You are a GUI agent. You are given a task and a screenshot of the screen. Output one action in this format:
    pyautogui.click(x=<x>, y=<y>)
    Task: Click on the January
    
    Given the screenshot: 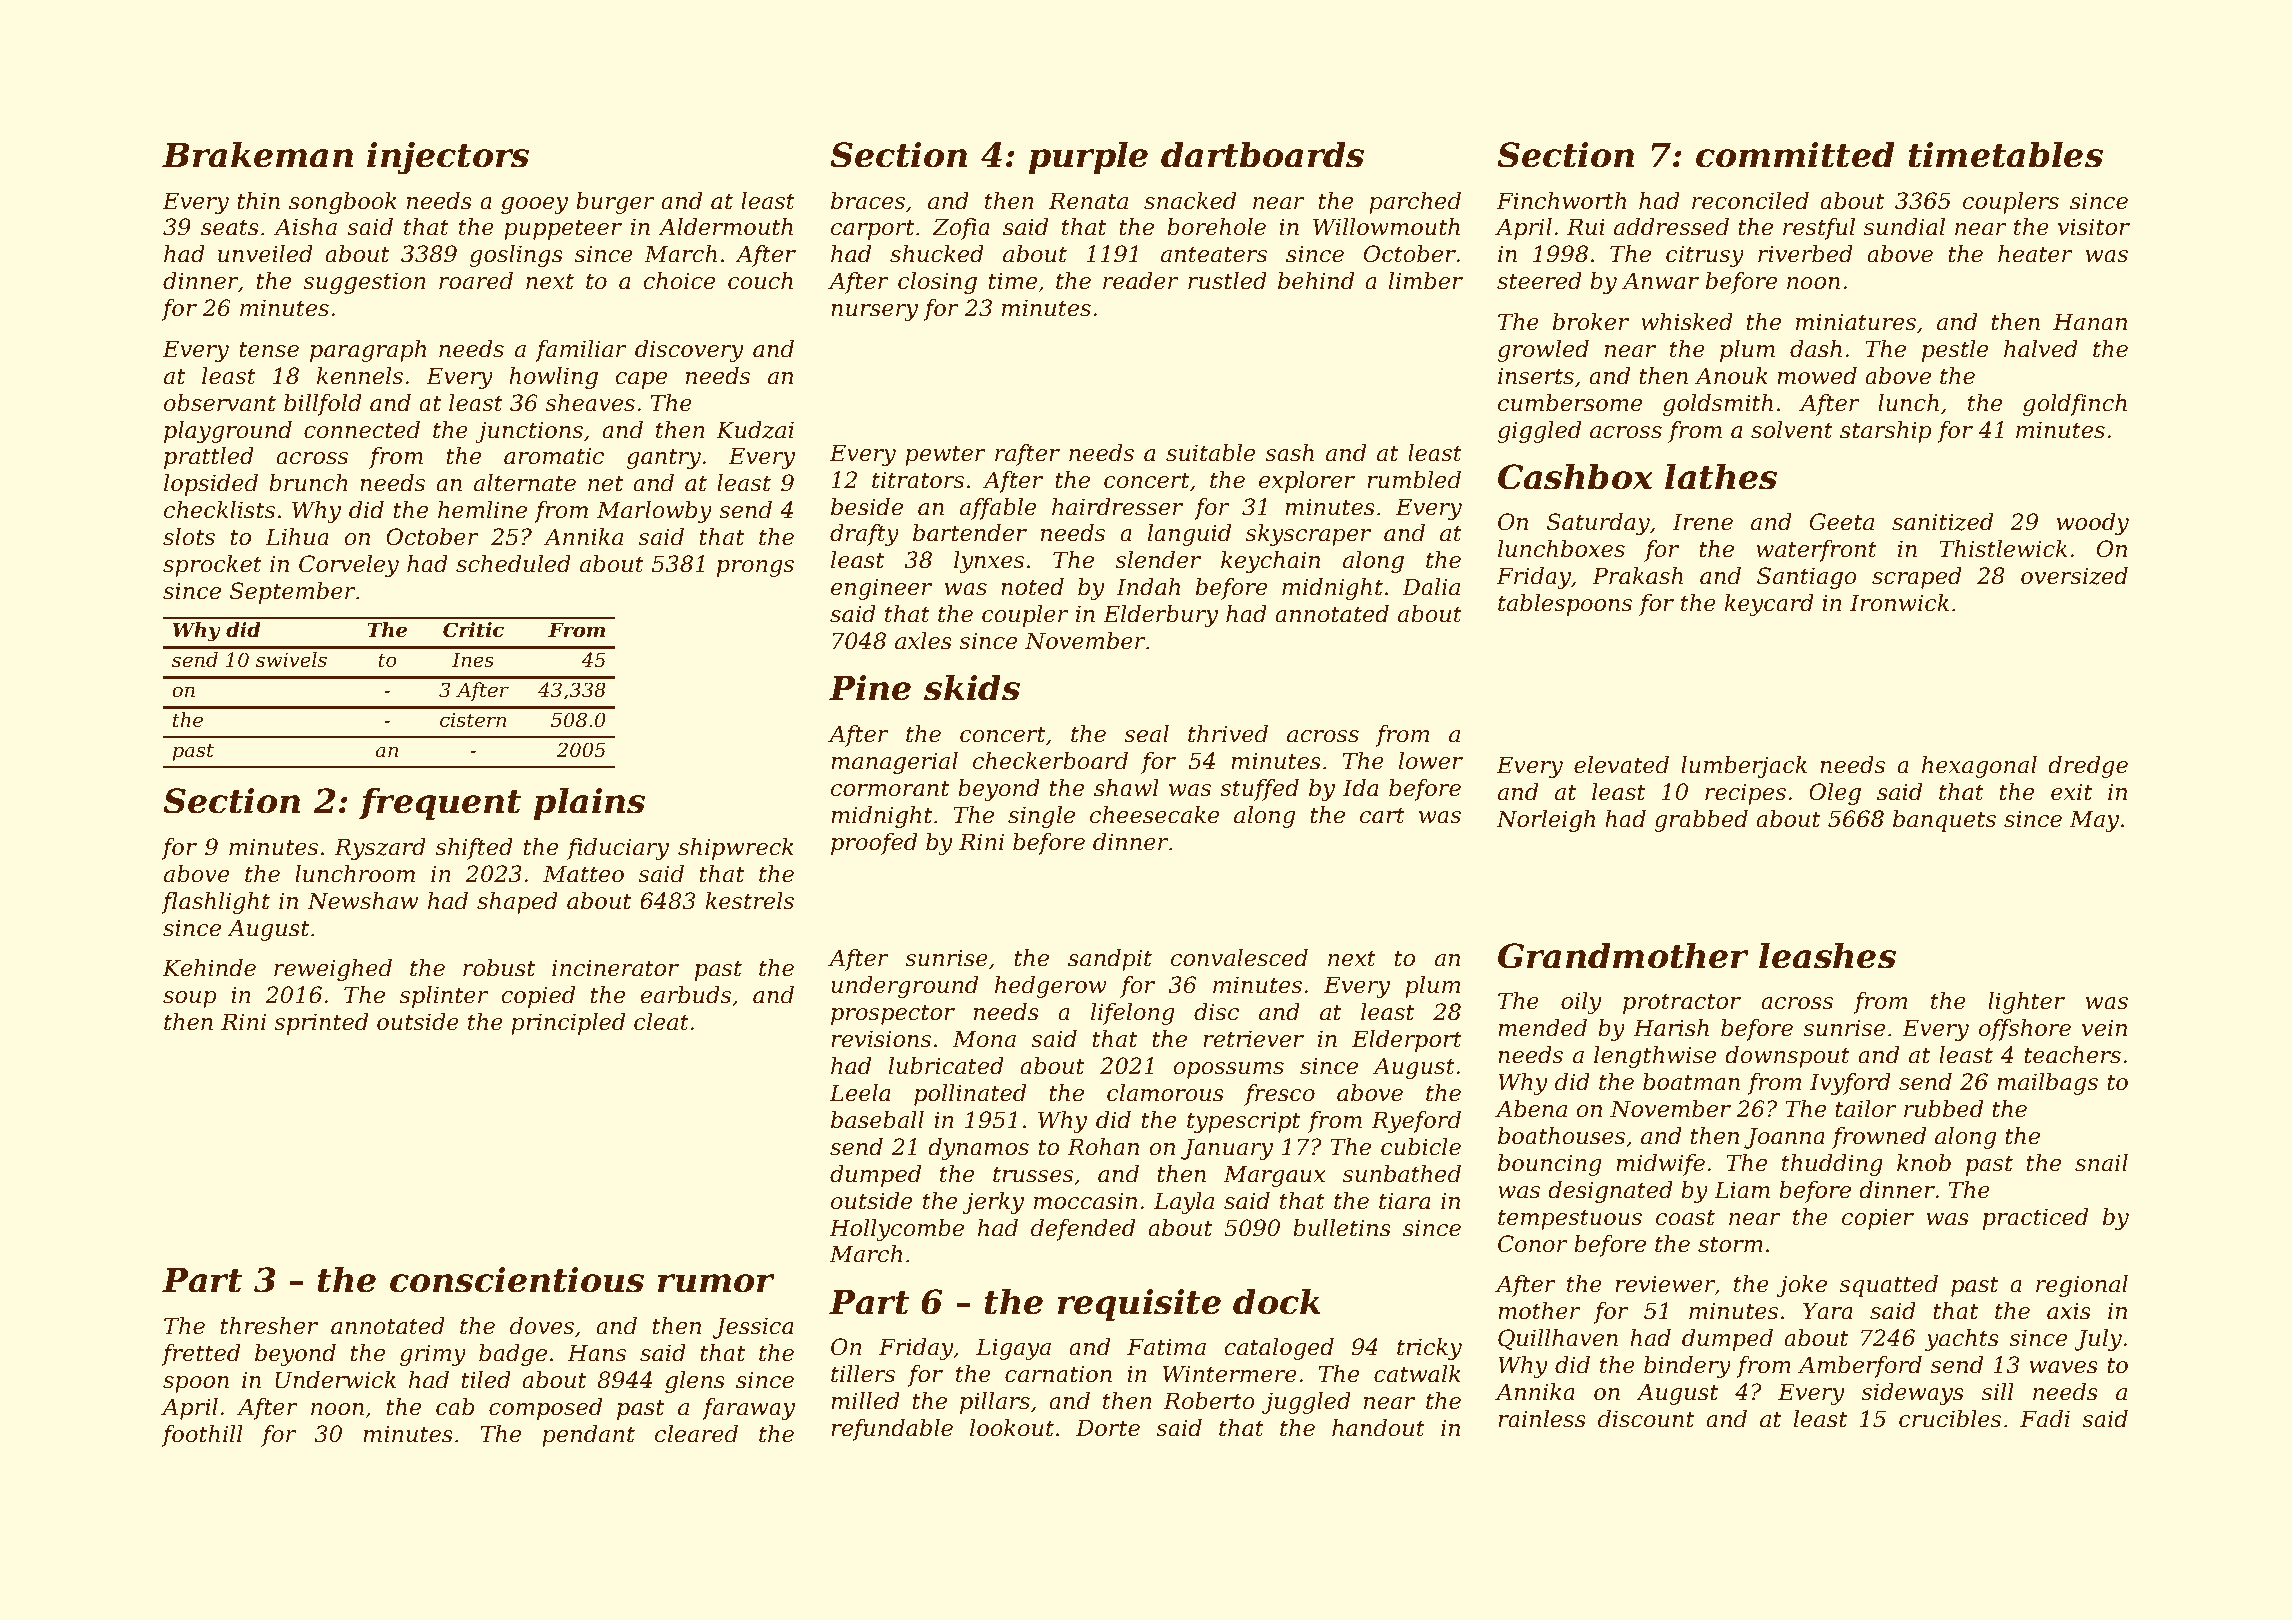 What is the action you would take?
    pyautogui.click(x=1227, y=1149)
